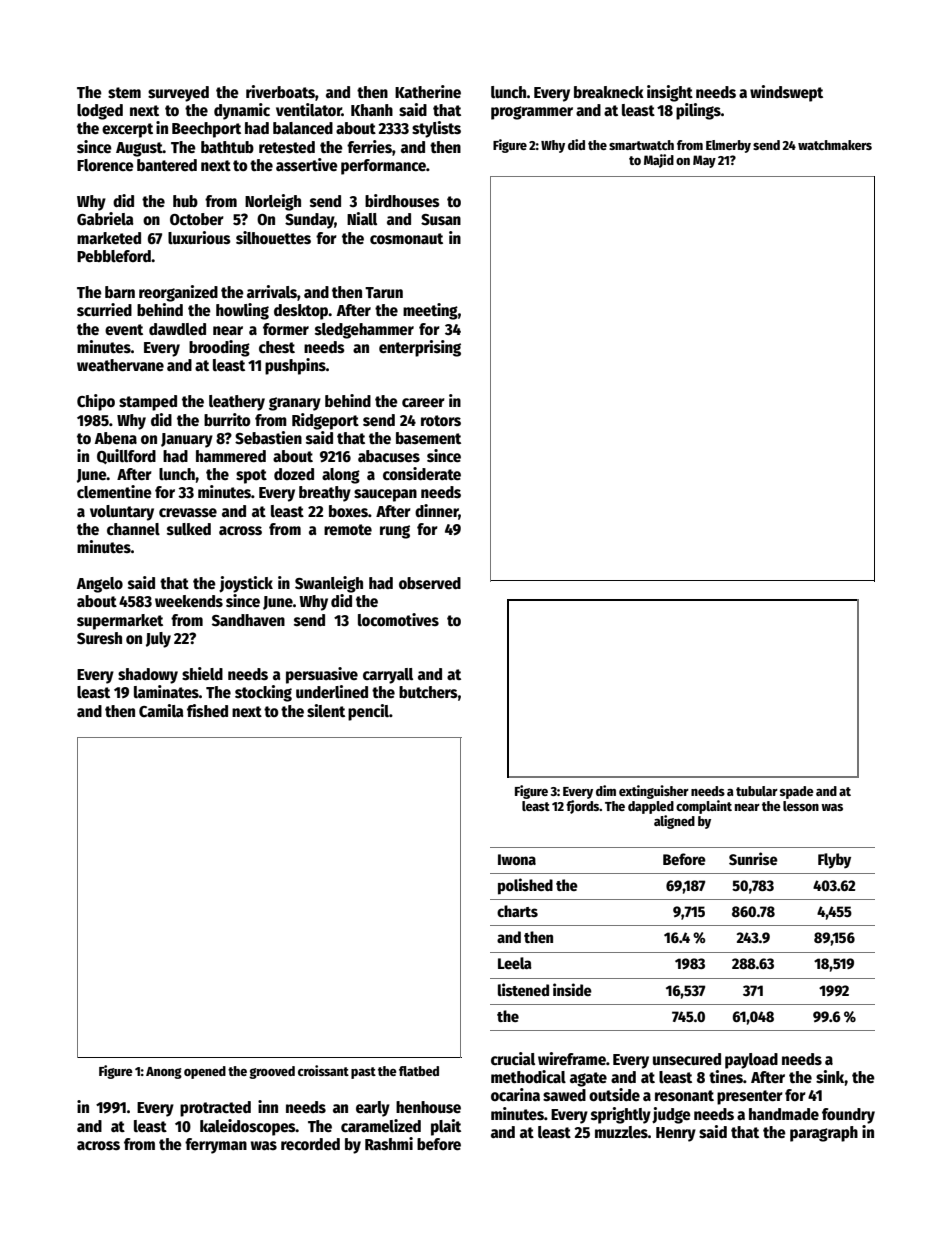 This page has width=952, height=1233. I want to click on meeting, so click(430, 311).
